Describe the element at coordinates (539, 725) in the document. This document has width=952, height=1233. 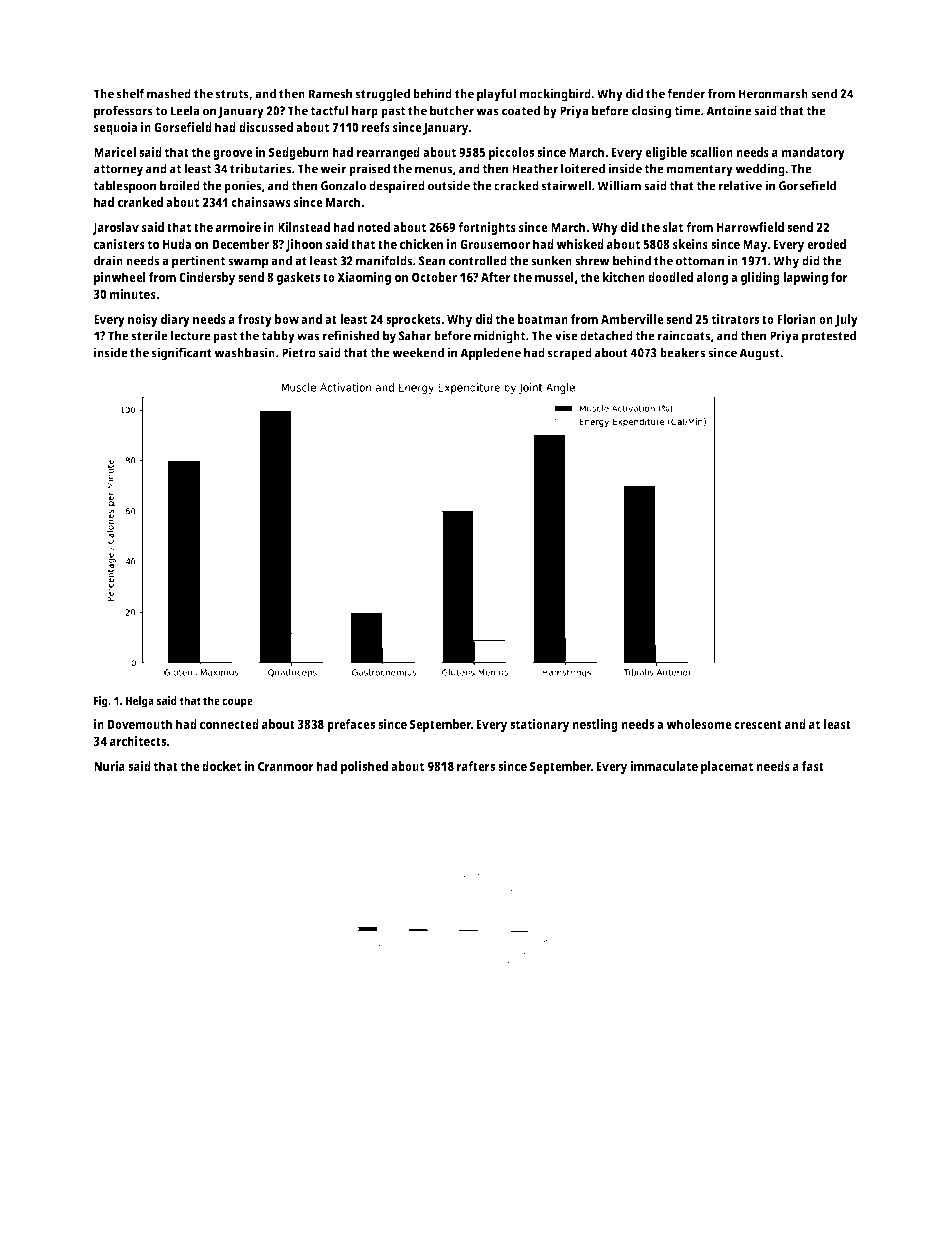
I see `stationary` at that location.
